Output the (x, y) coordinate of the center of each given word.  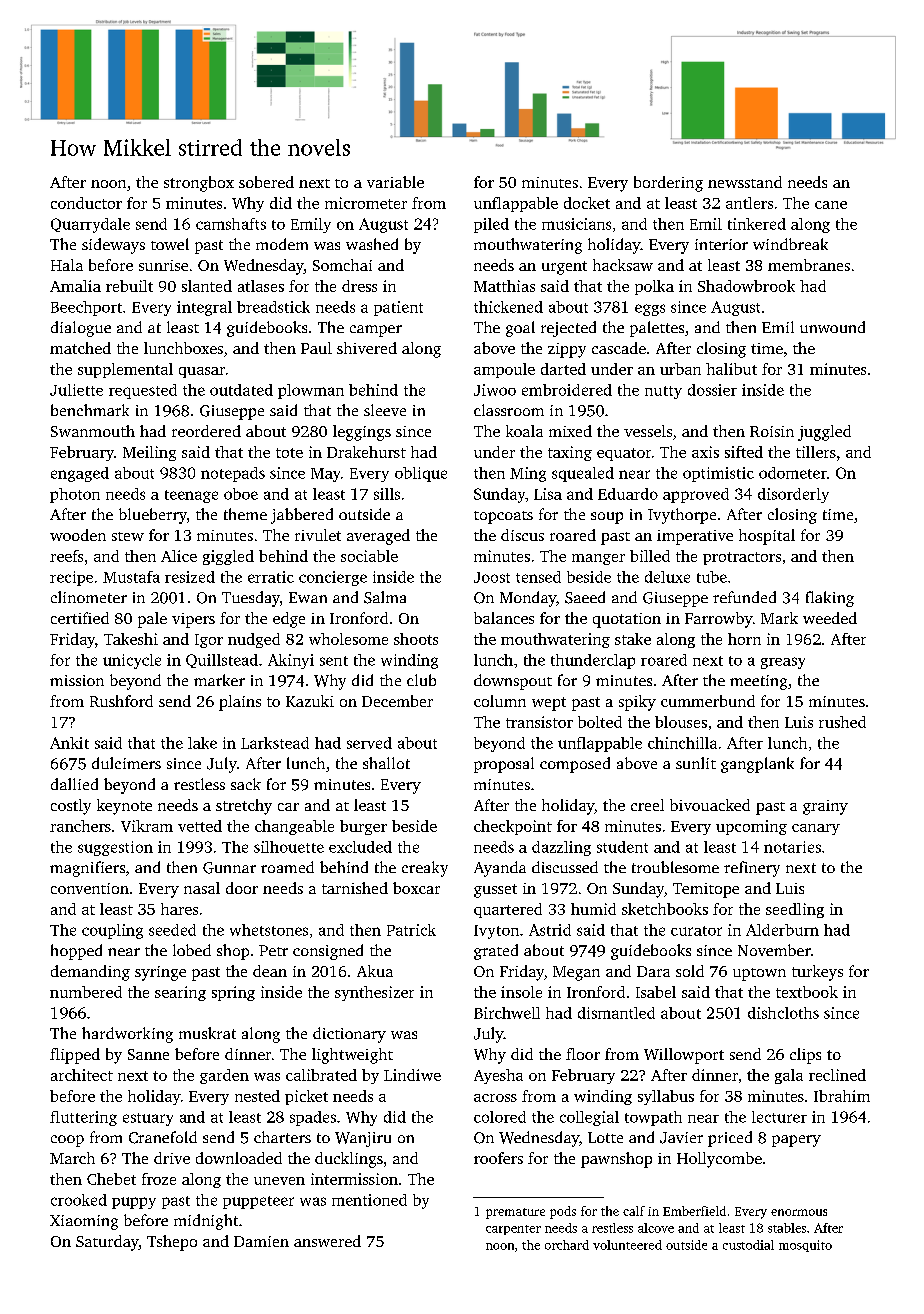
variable (395, 182)
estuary (148, 1119)
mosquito (805, 1246)
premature (515, 1213)
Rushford (121, 701)
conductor (86, 203)
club (421, 680)
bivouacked (710, 805)
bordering (668, 184)
